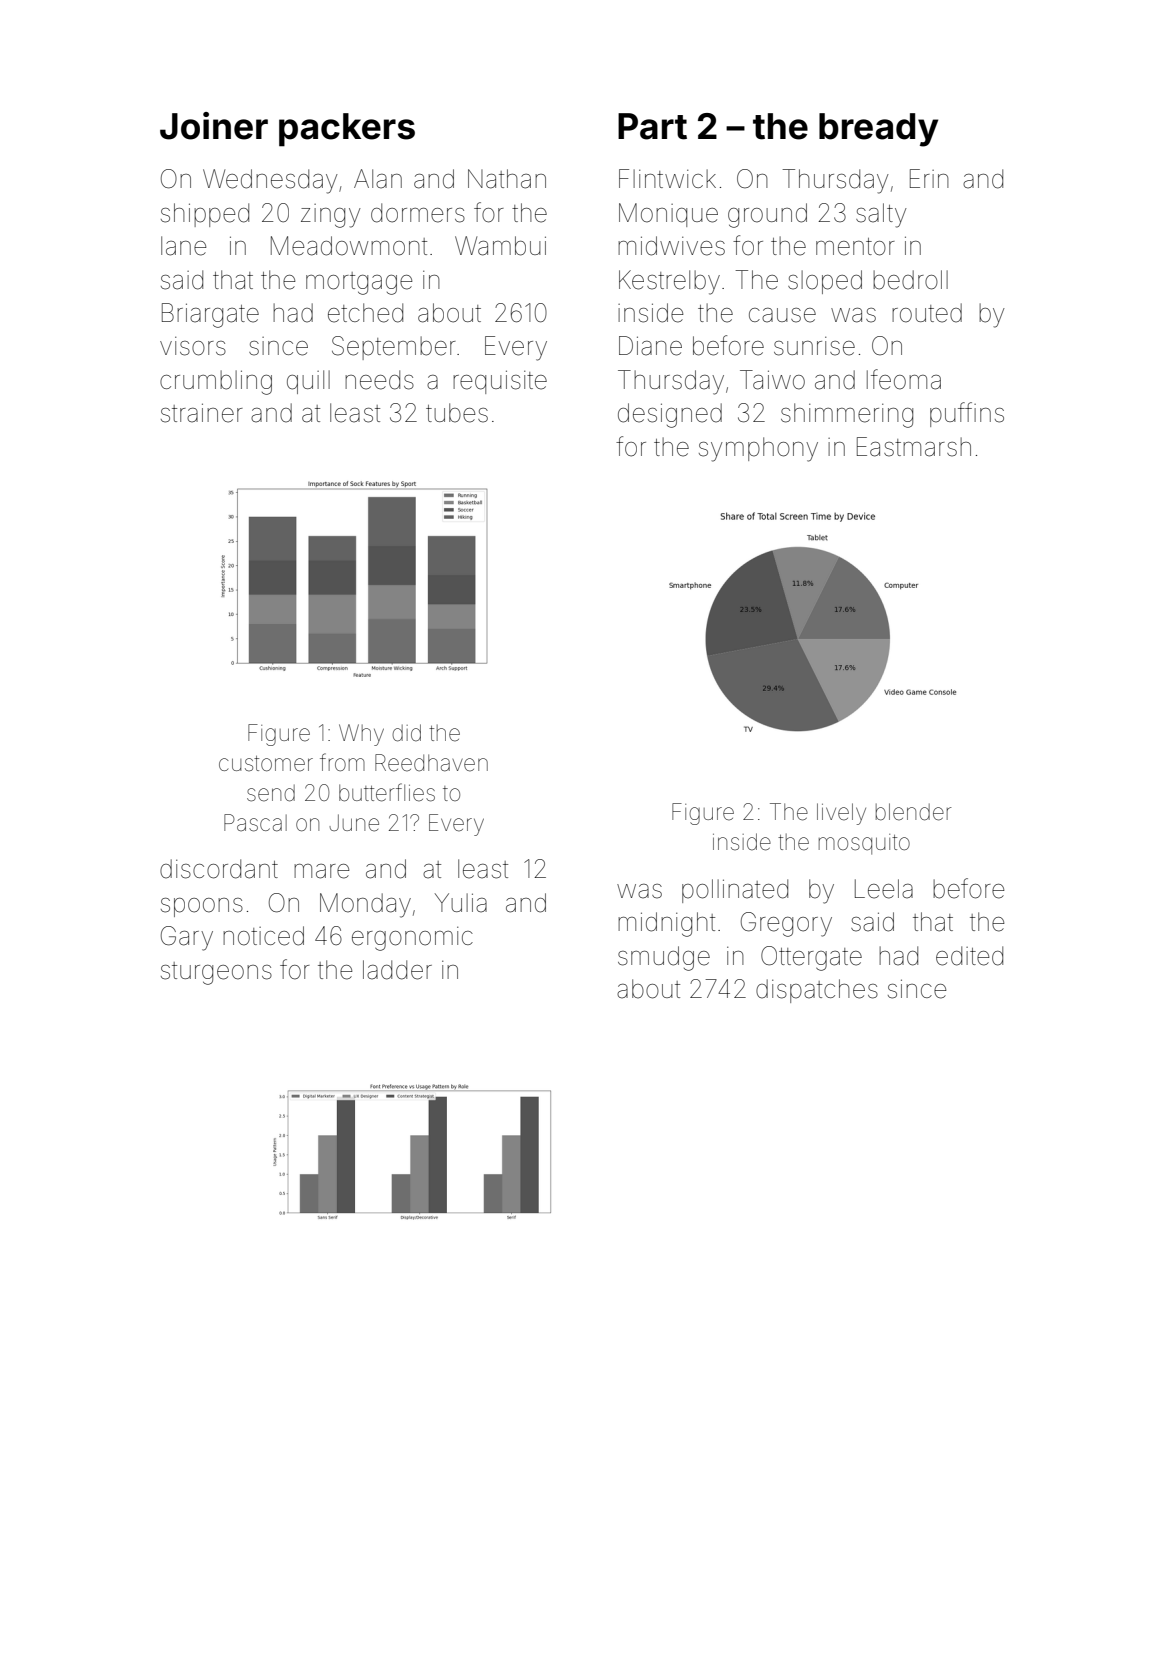  I want to click on Ottergate, so click(811, 958).
